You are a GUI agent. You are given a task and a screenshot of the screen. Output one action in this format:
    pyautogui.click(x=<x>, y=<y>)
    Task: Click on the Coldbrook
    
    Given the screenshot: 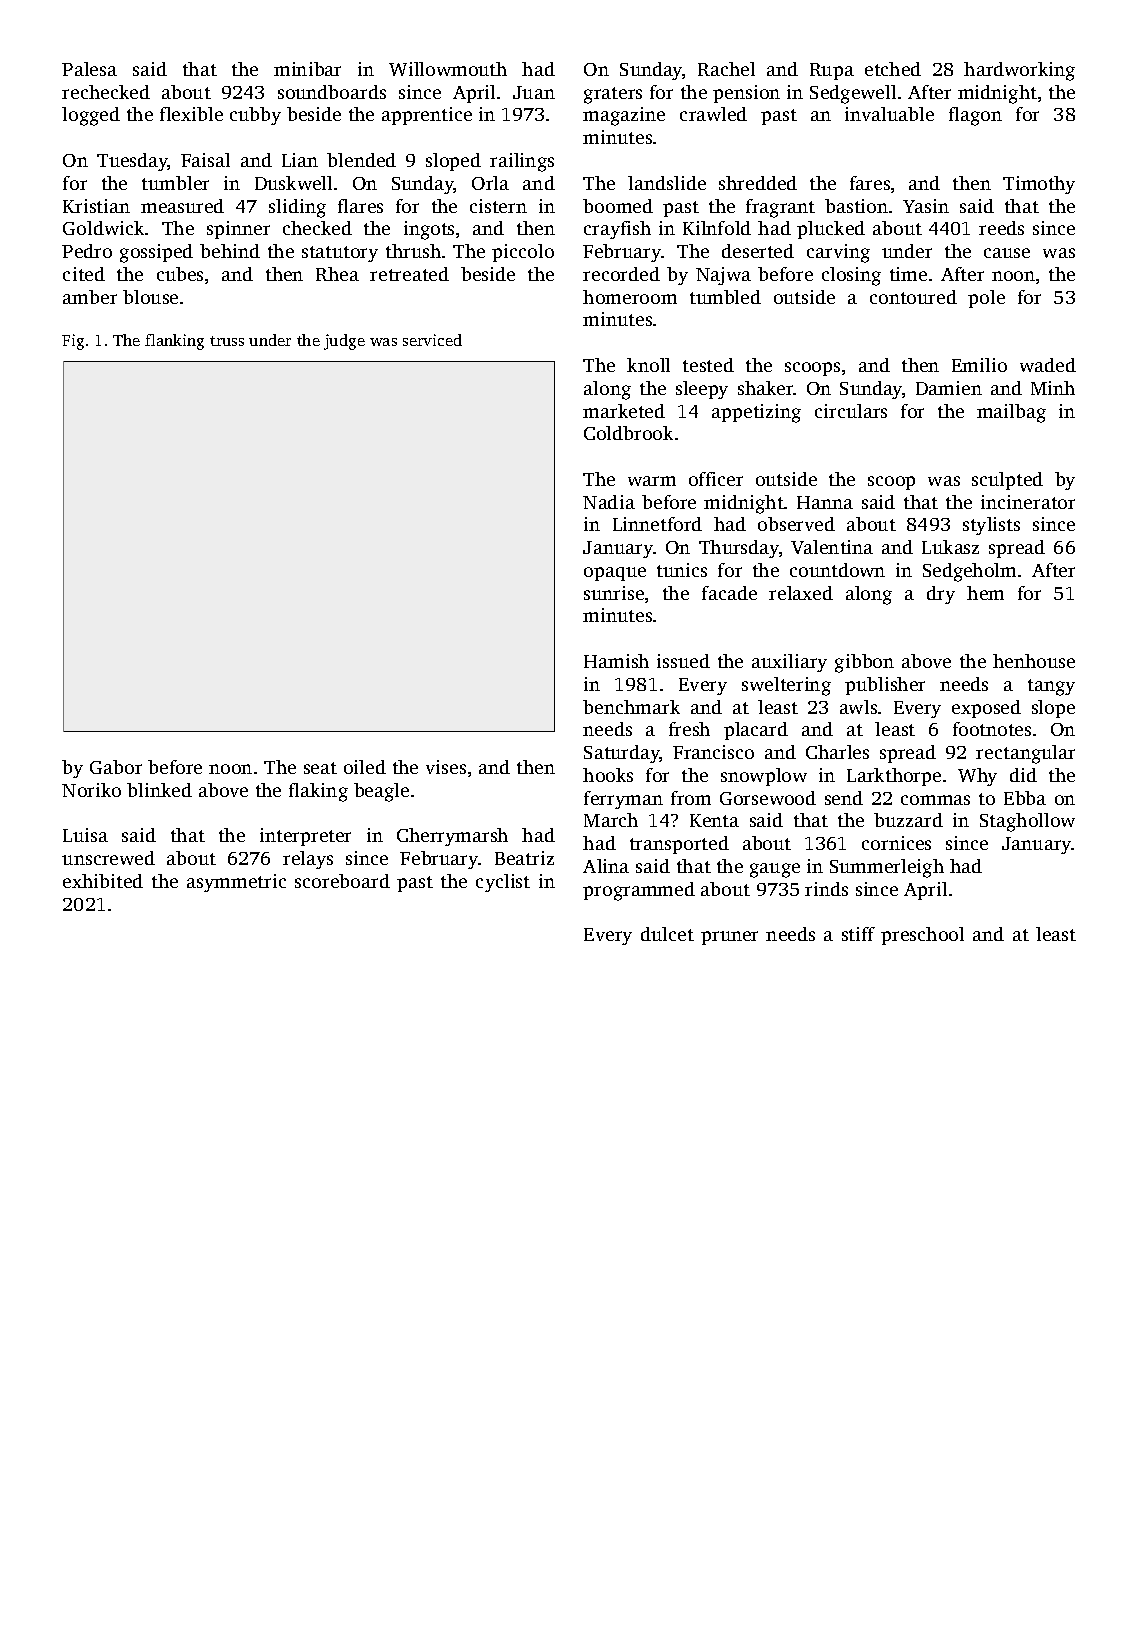 What is the action you would take?
    pyautogui.click(x=628, y=433)
